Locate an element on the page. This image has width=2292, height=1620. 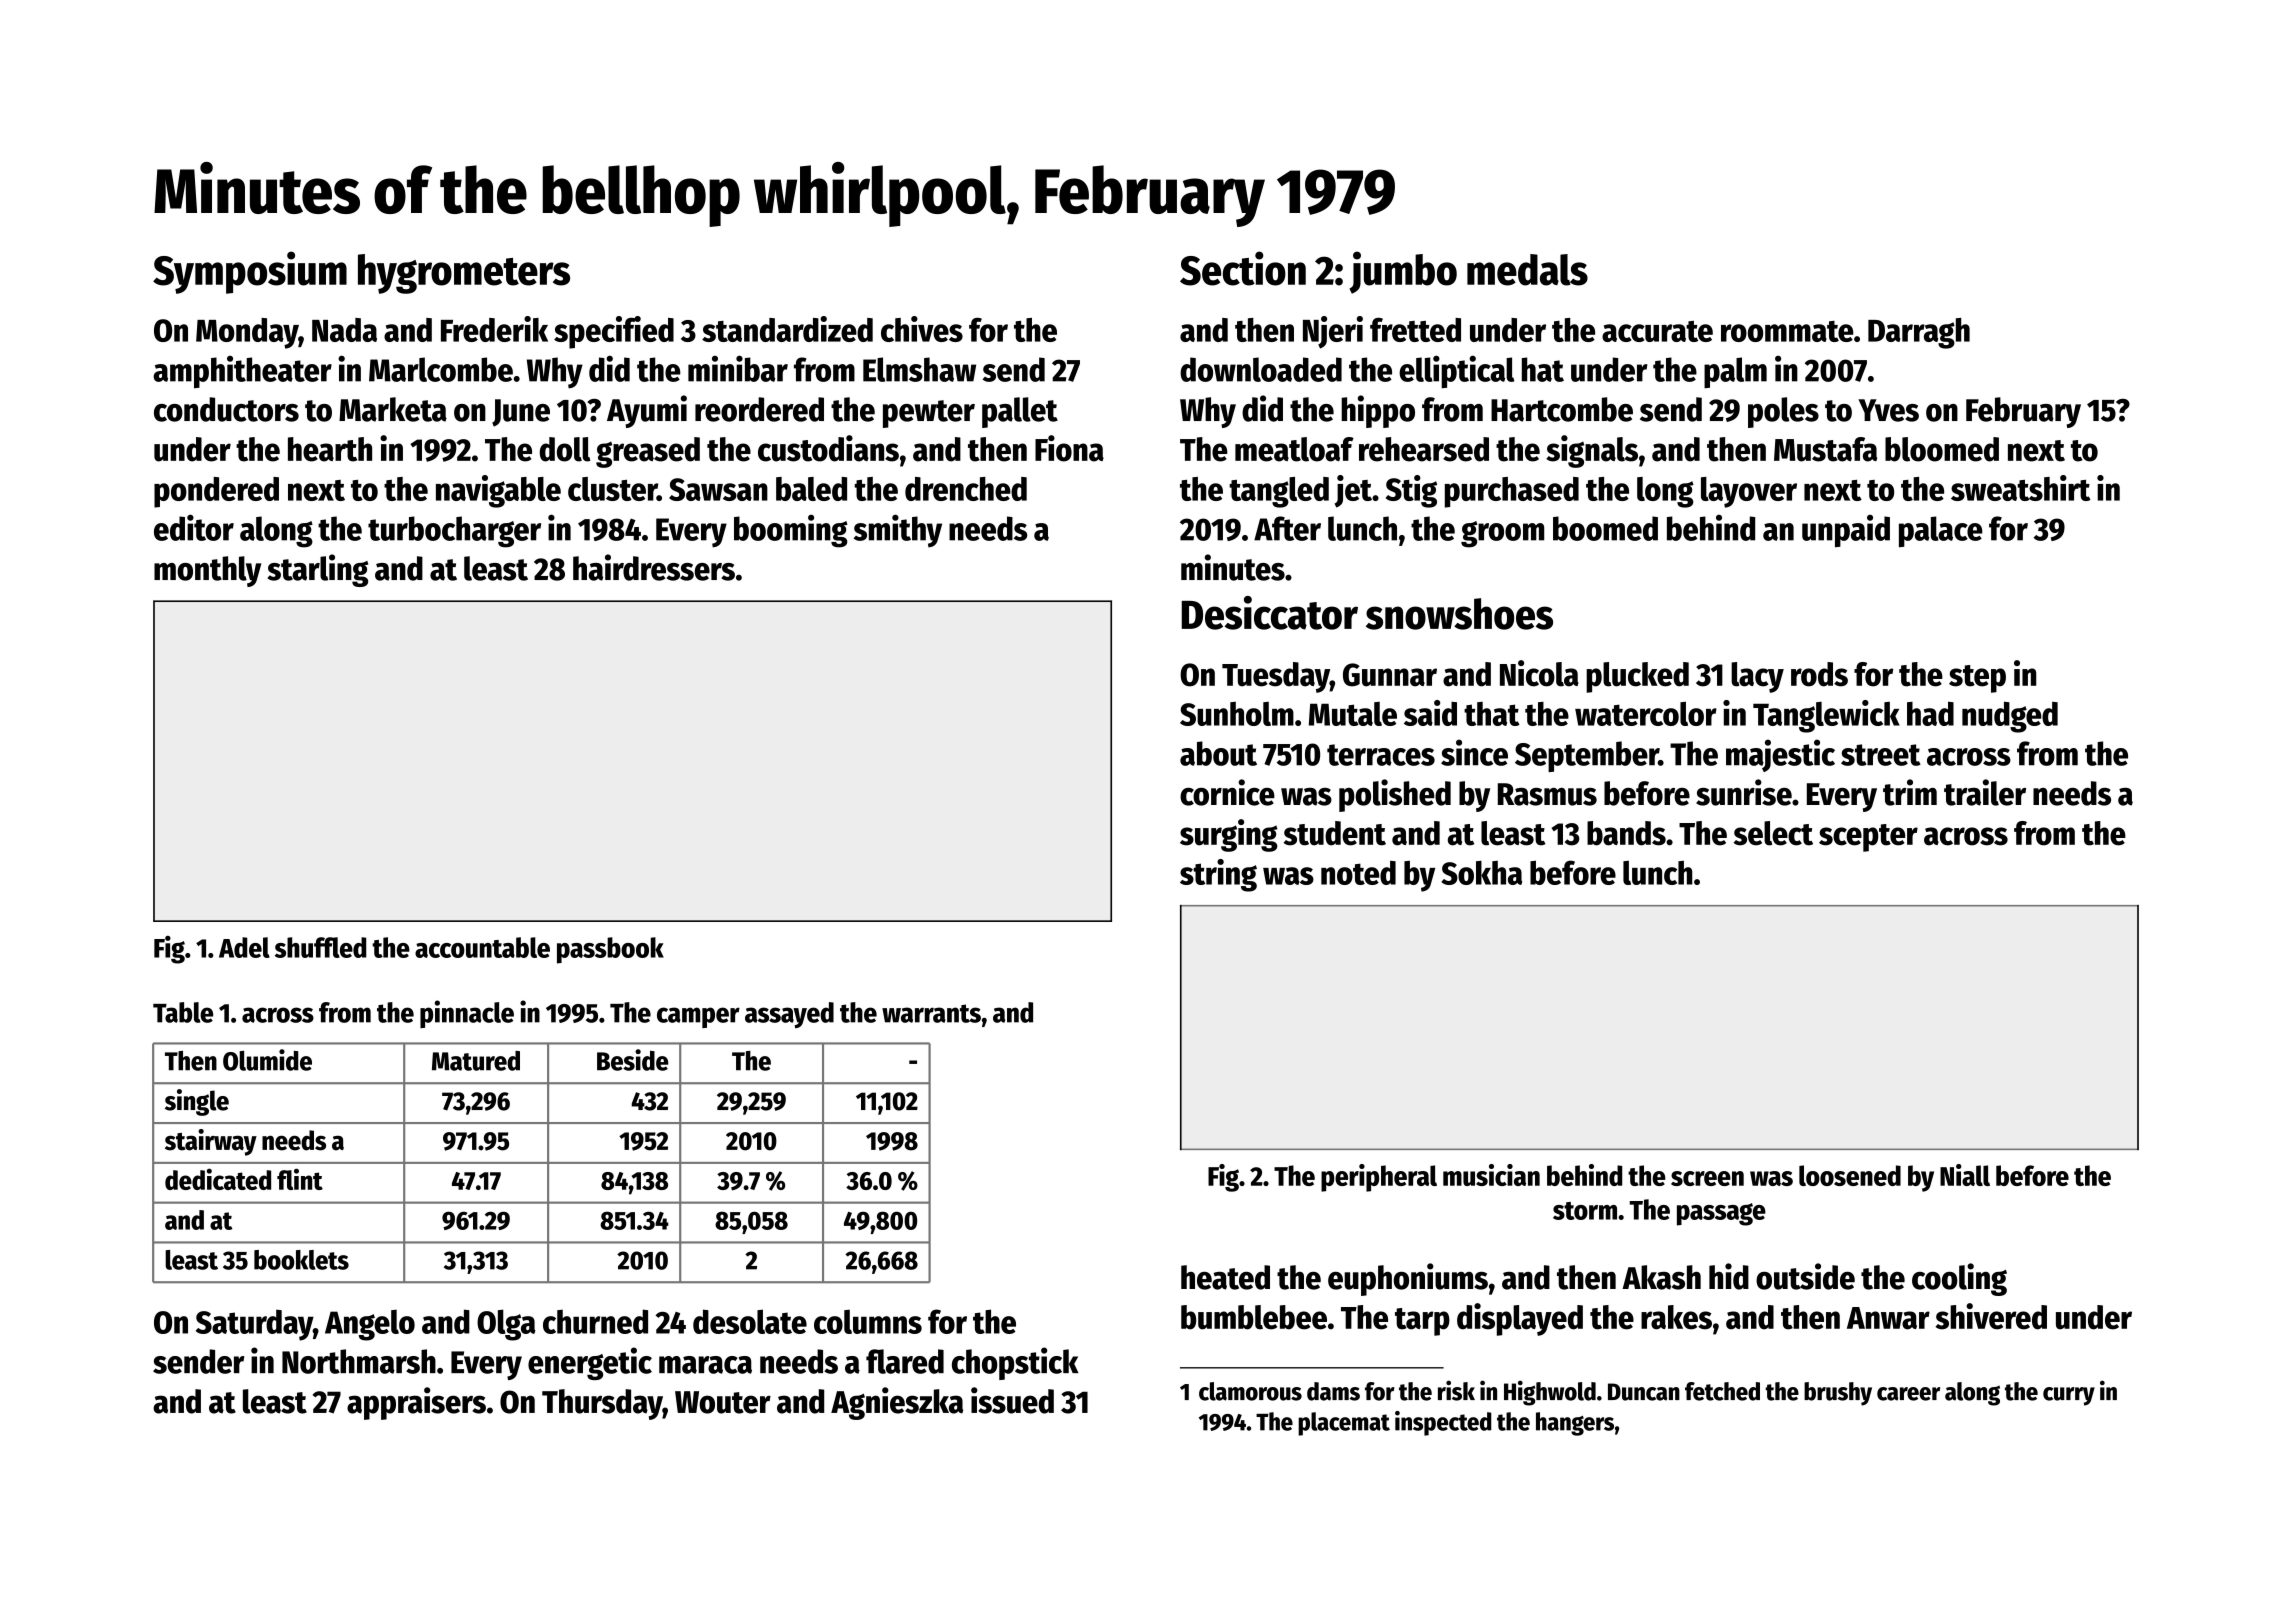
Saturday is located at coordinates (254, 1325).
